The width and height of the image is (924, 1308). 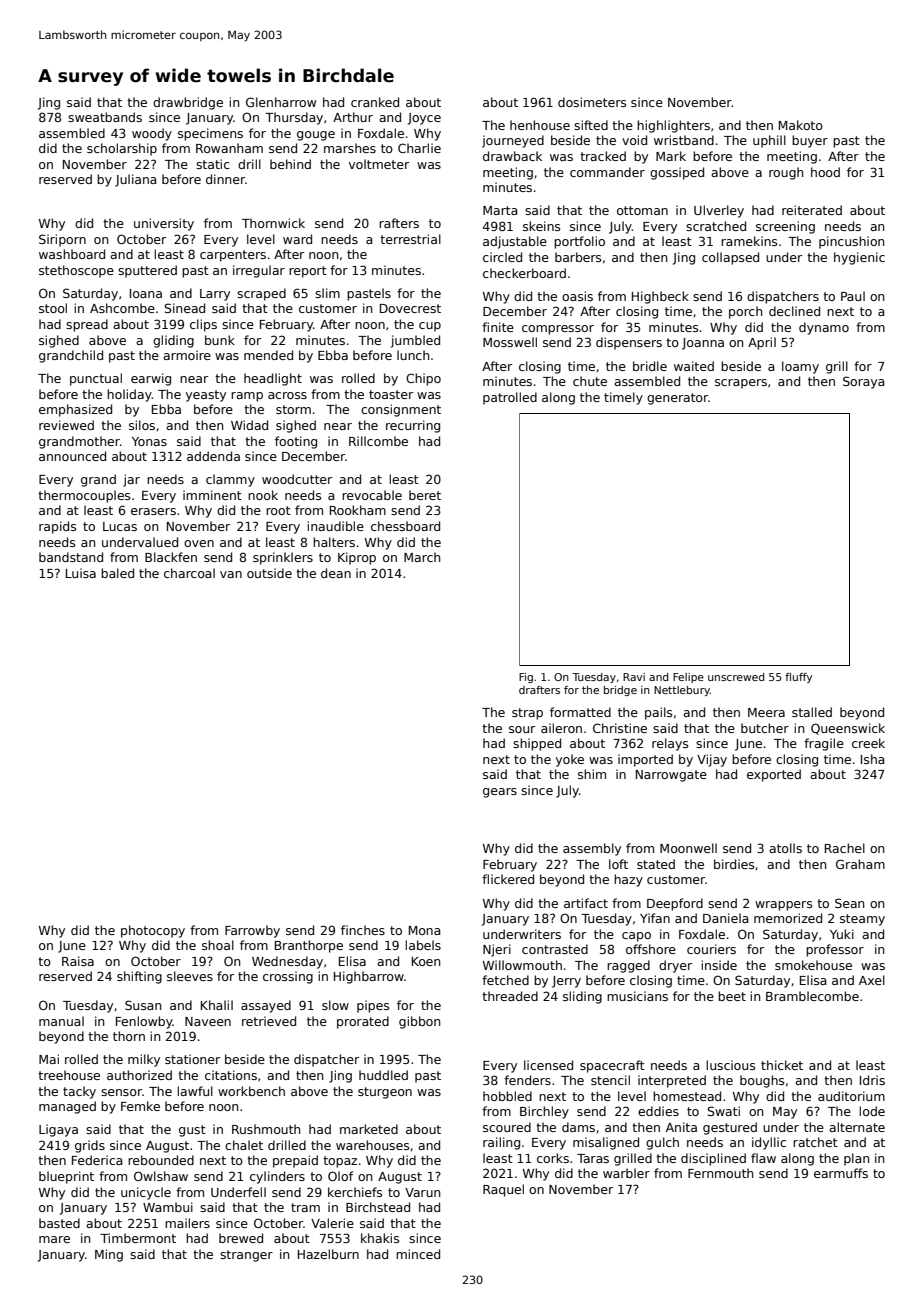 What do you see at coordinates (512, 156) in the image?
I see `drawback` at bounding box center [512, 156].
